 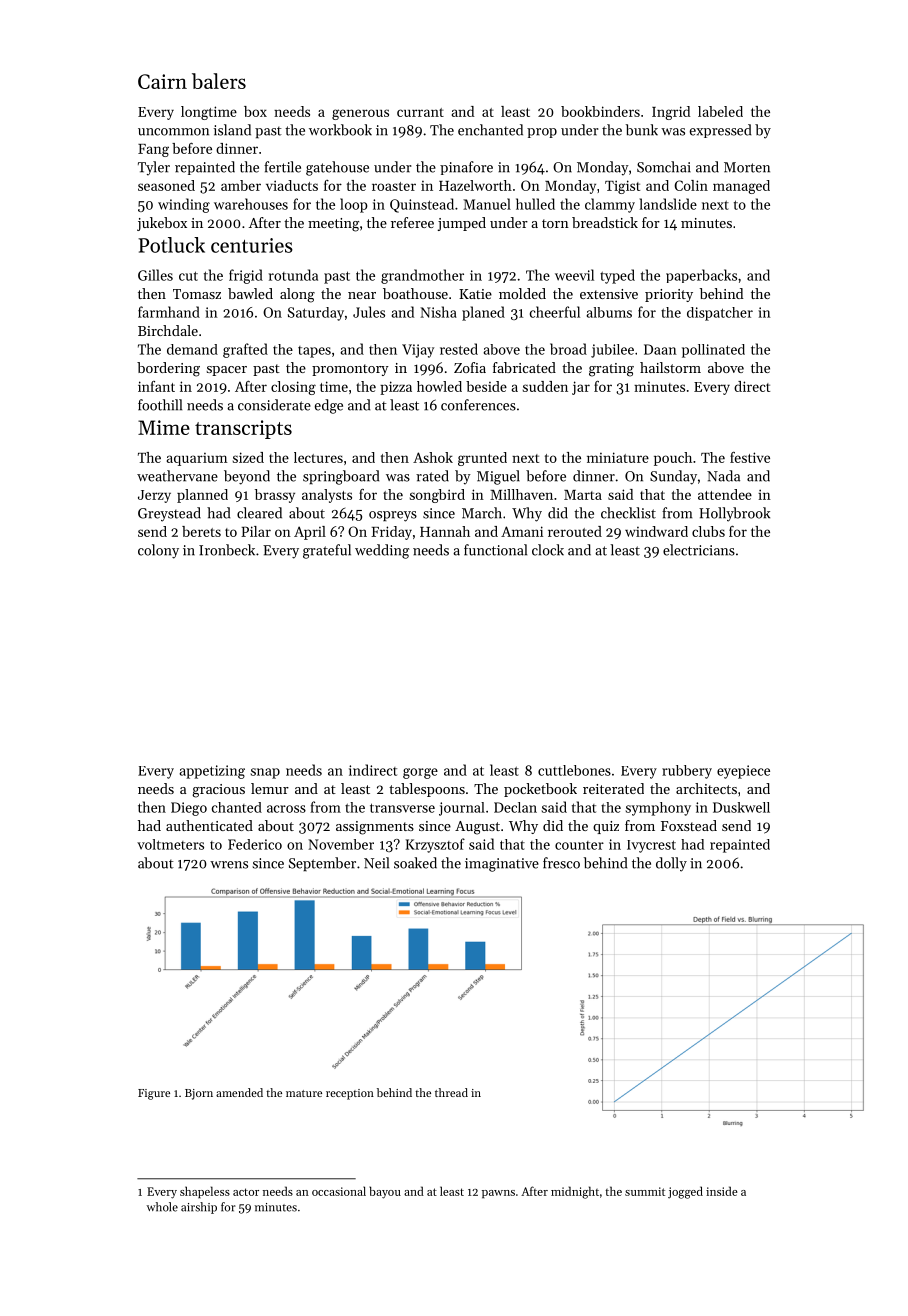 What do you see at coordinates (451, 1092) in the screenshot?
I see `thread` at bounding box center [451, 1092].
